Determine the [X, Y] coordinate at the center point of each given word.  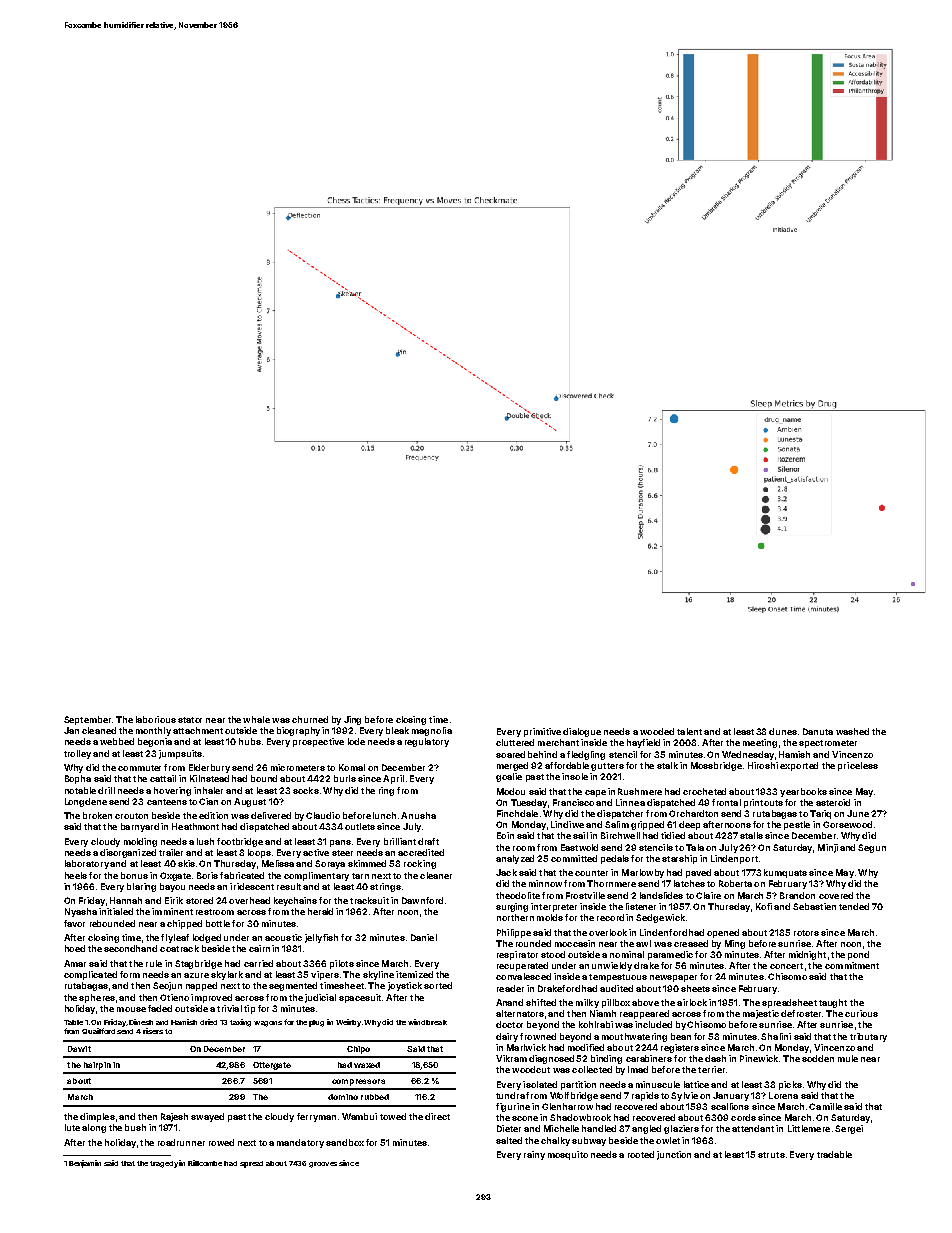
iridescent [252, 886]
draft [428, 841]
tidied [673, 835]
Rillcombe [205, 1163]
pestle [797, 825]
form [130, 974]
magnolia [432, 731]
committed [574, 858]
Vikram [511, 1058]
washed [852, 731]
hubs [250, 741]
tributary [868, 1037]
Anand [509, 1002]
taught [833, 1003]
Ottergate [272, 1066]
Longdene [86, 802]
